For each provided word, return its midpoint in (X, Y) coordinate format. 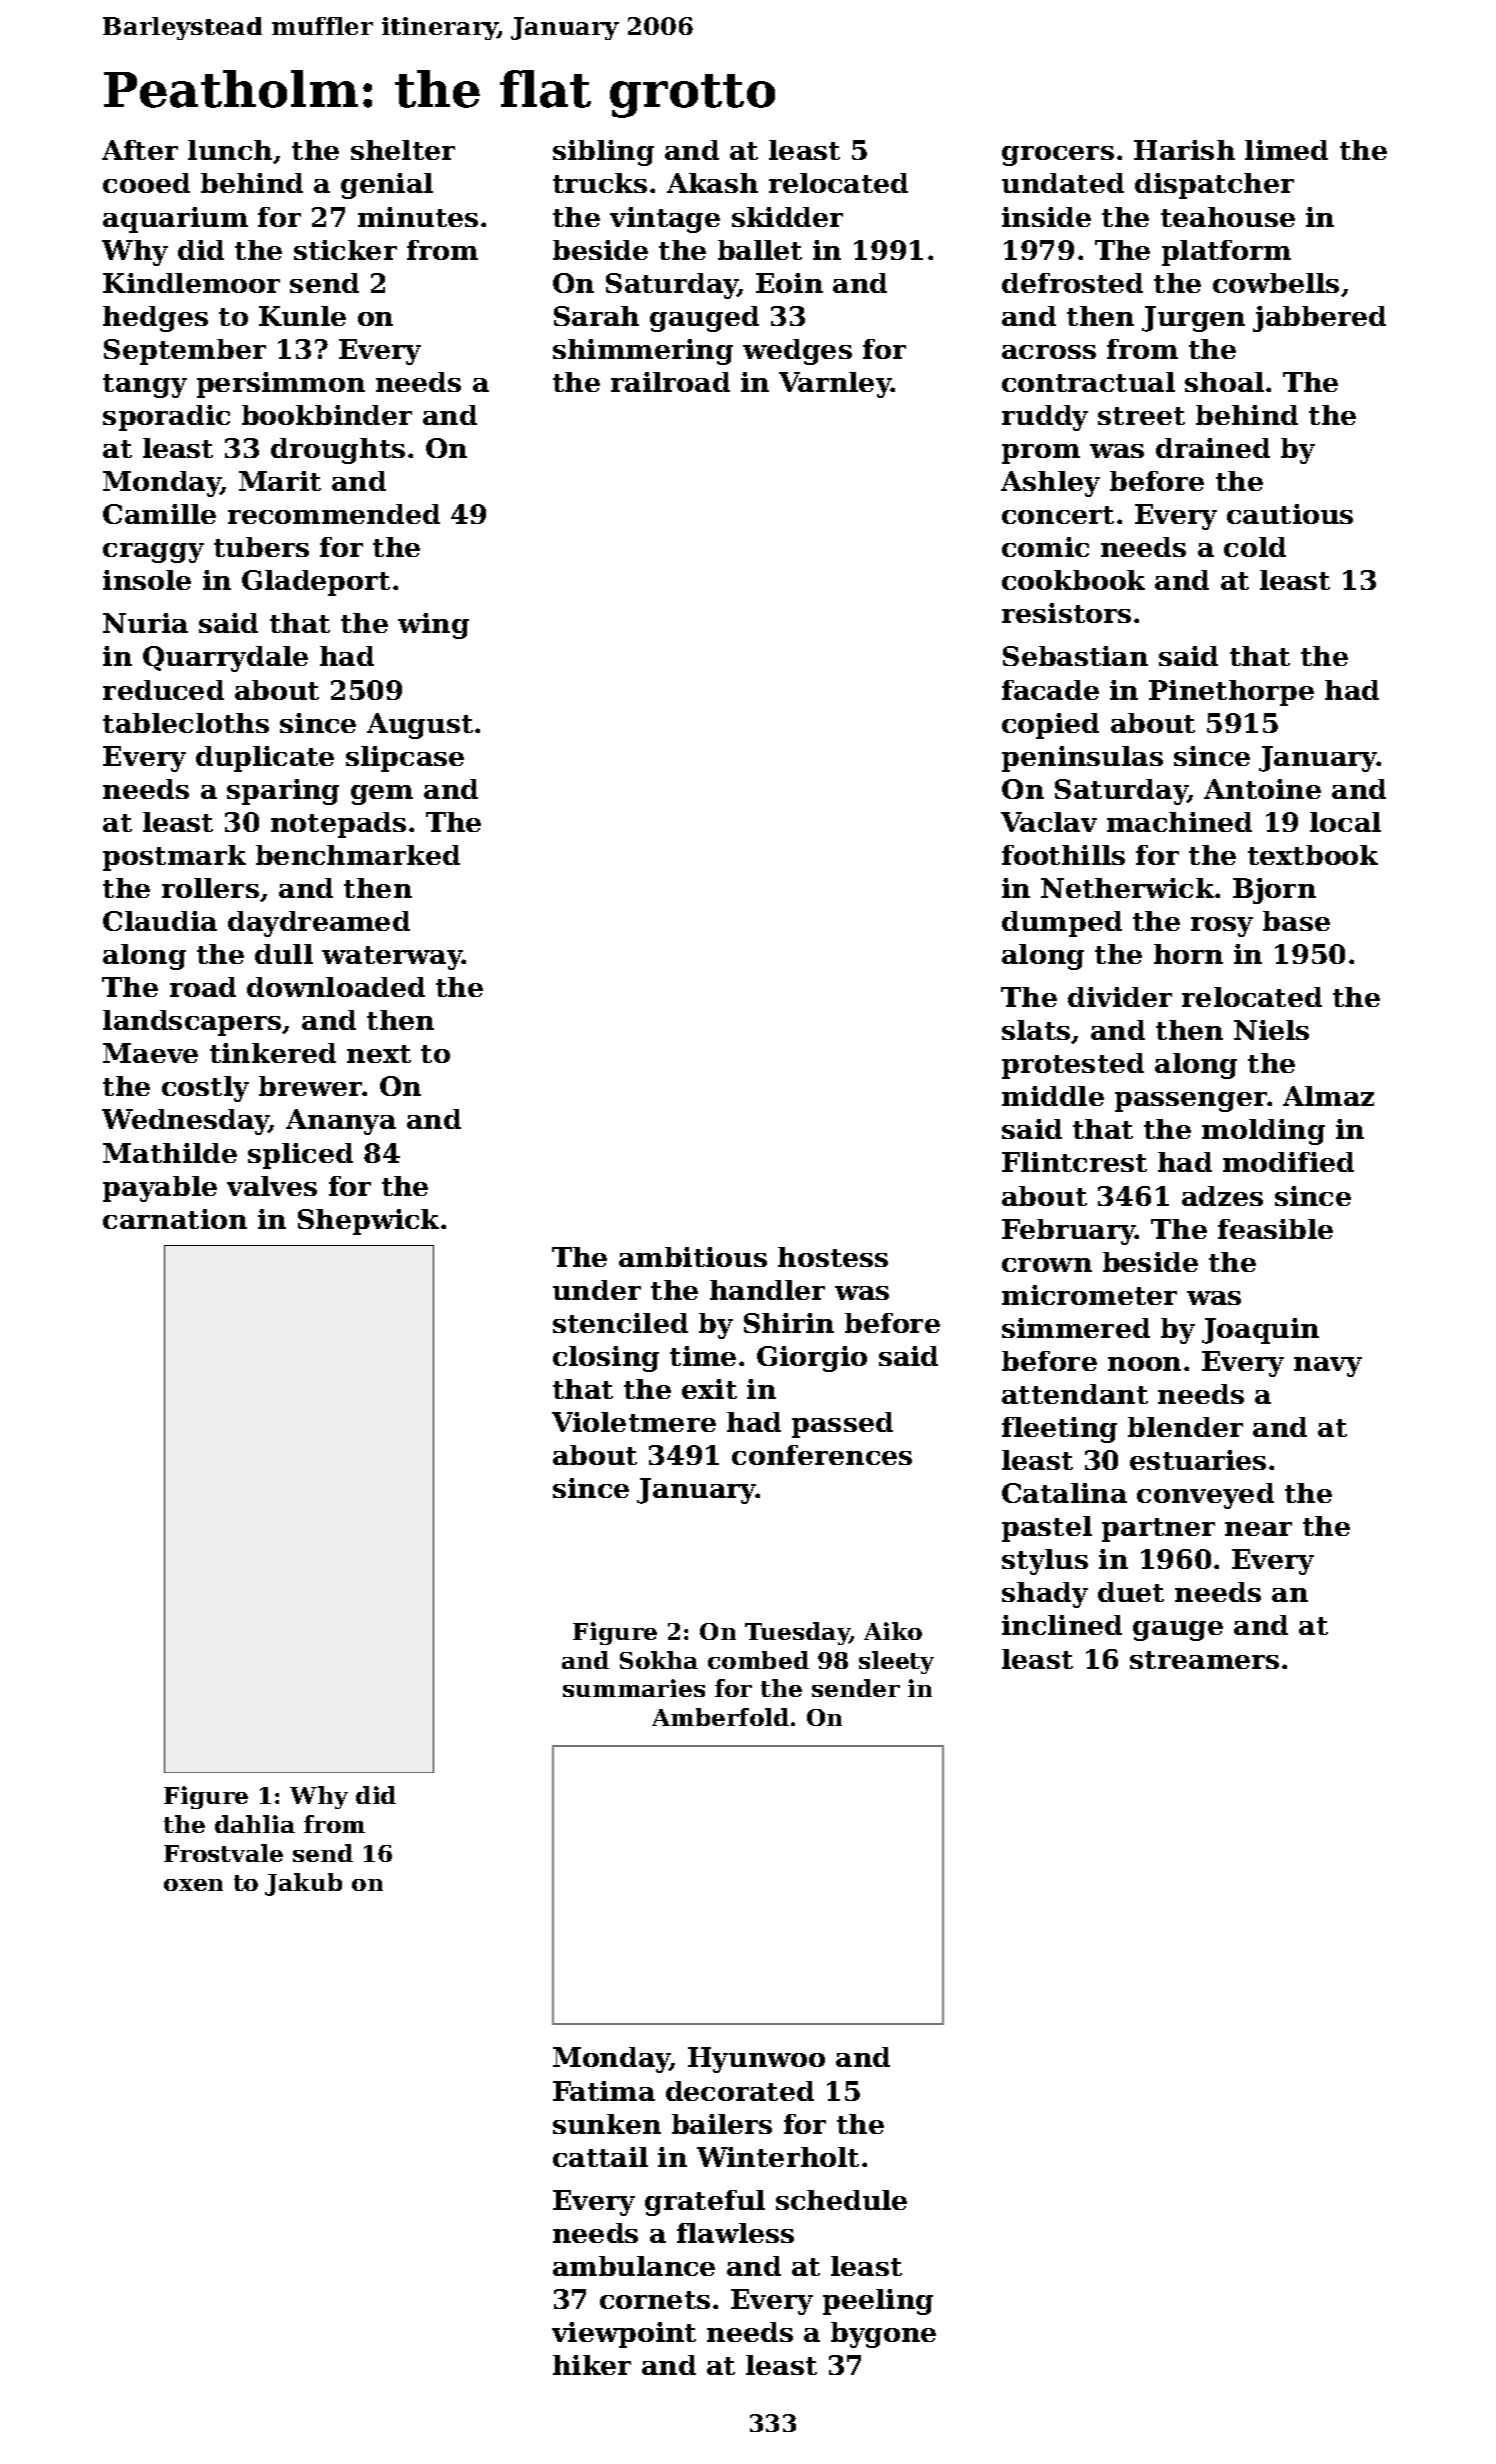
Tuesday (797, 1633)
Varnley (835, 385)
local (1345, 822)
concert (1058, 515)
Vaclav (1049, 822)
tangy (145, 386)
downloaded (336, 987)
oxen (193, 1885)
